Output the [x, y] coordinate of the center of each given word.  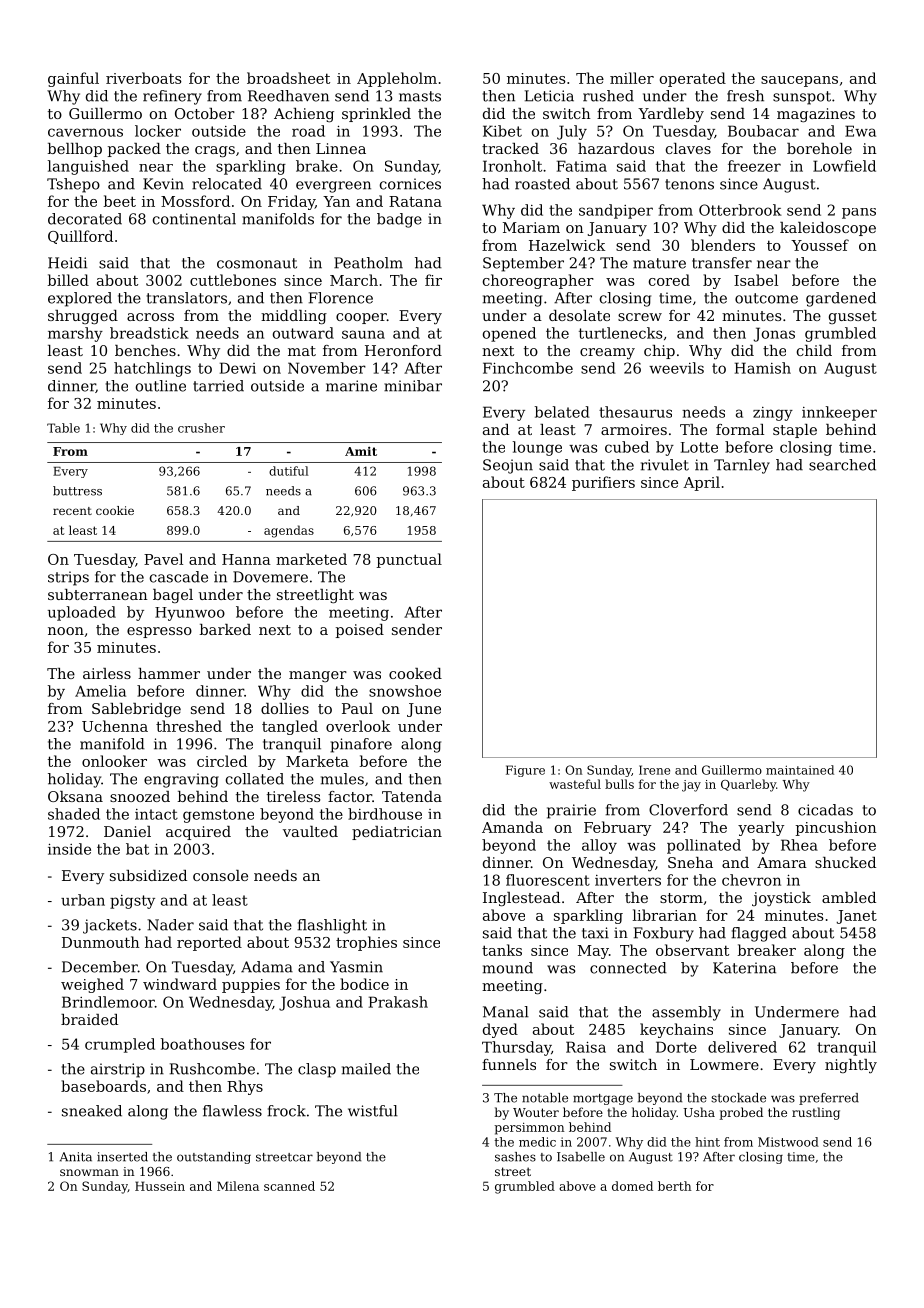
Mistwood [788, 1142]
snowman [89, 1172]
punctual [409, 560]
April [701, 483]
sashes [515, 1157]
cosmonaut [257, 263]
